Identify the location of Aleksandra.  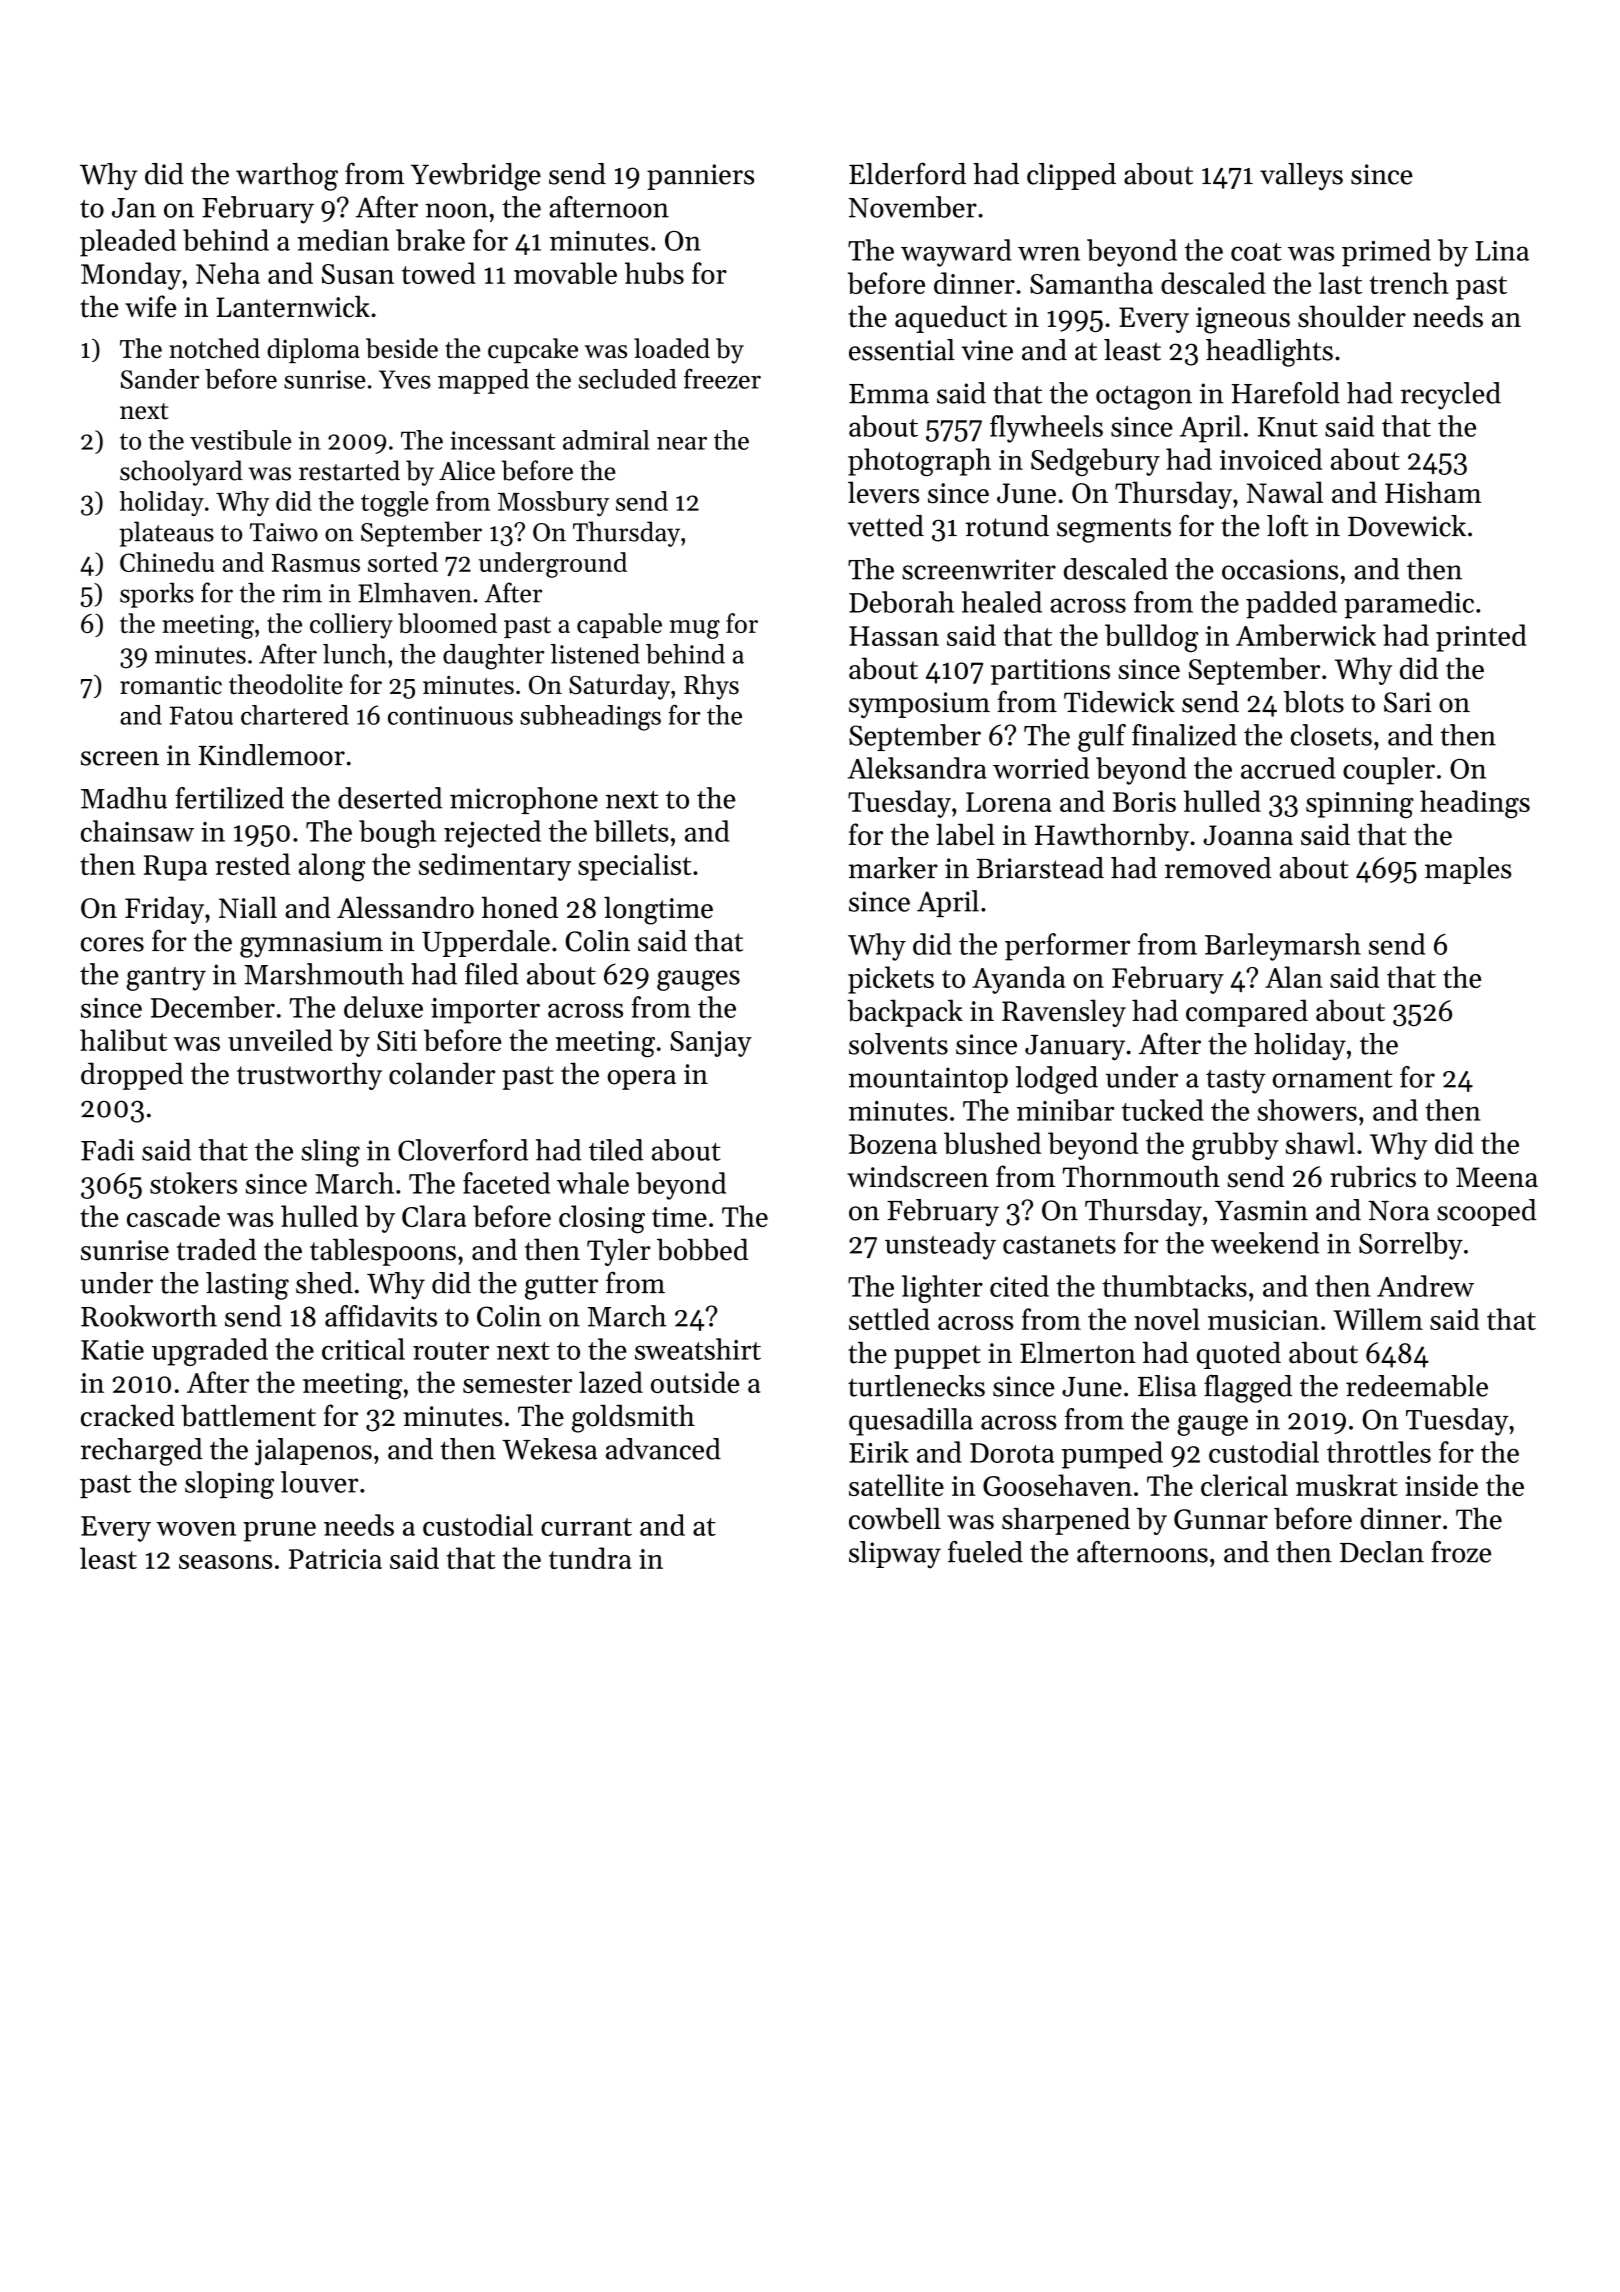
(917, 768).
